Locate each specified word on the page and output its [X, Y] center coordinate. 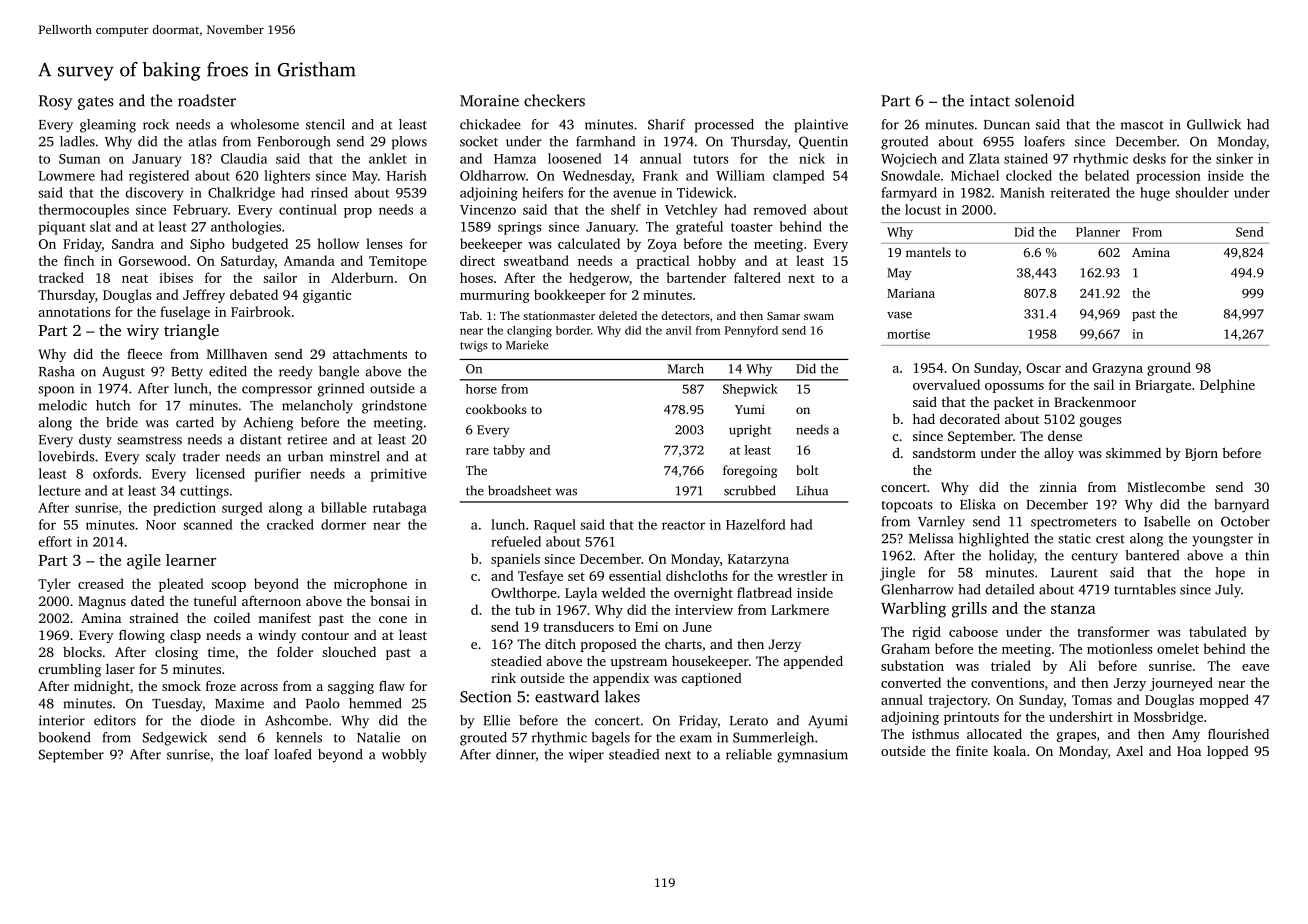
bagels [610, 739]
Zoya [662, 245]
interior [62, 720]
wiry [143, 332]
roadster [207, 100]
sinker [1234, 158]
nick [812, 158]
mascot [1142, 125]
